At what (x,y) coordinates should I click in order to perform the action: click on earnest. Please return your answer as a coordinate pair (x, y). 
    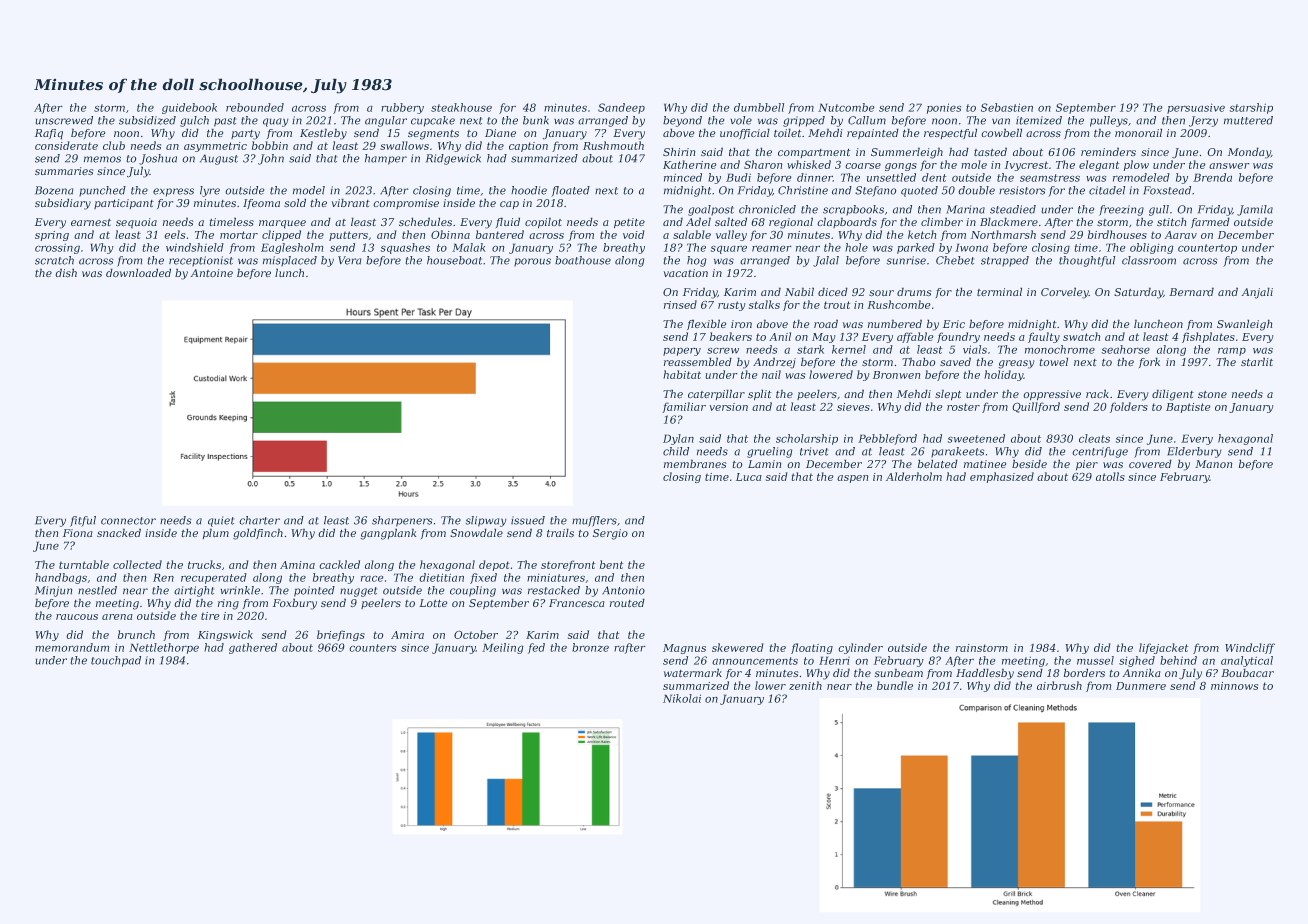
    Looking at the image, I should click on (91, 222).
